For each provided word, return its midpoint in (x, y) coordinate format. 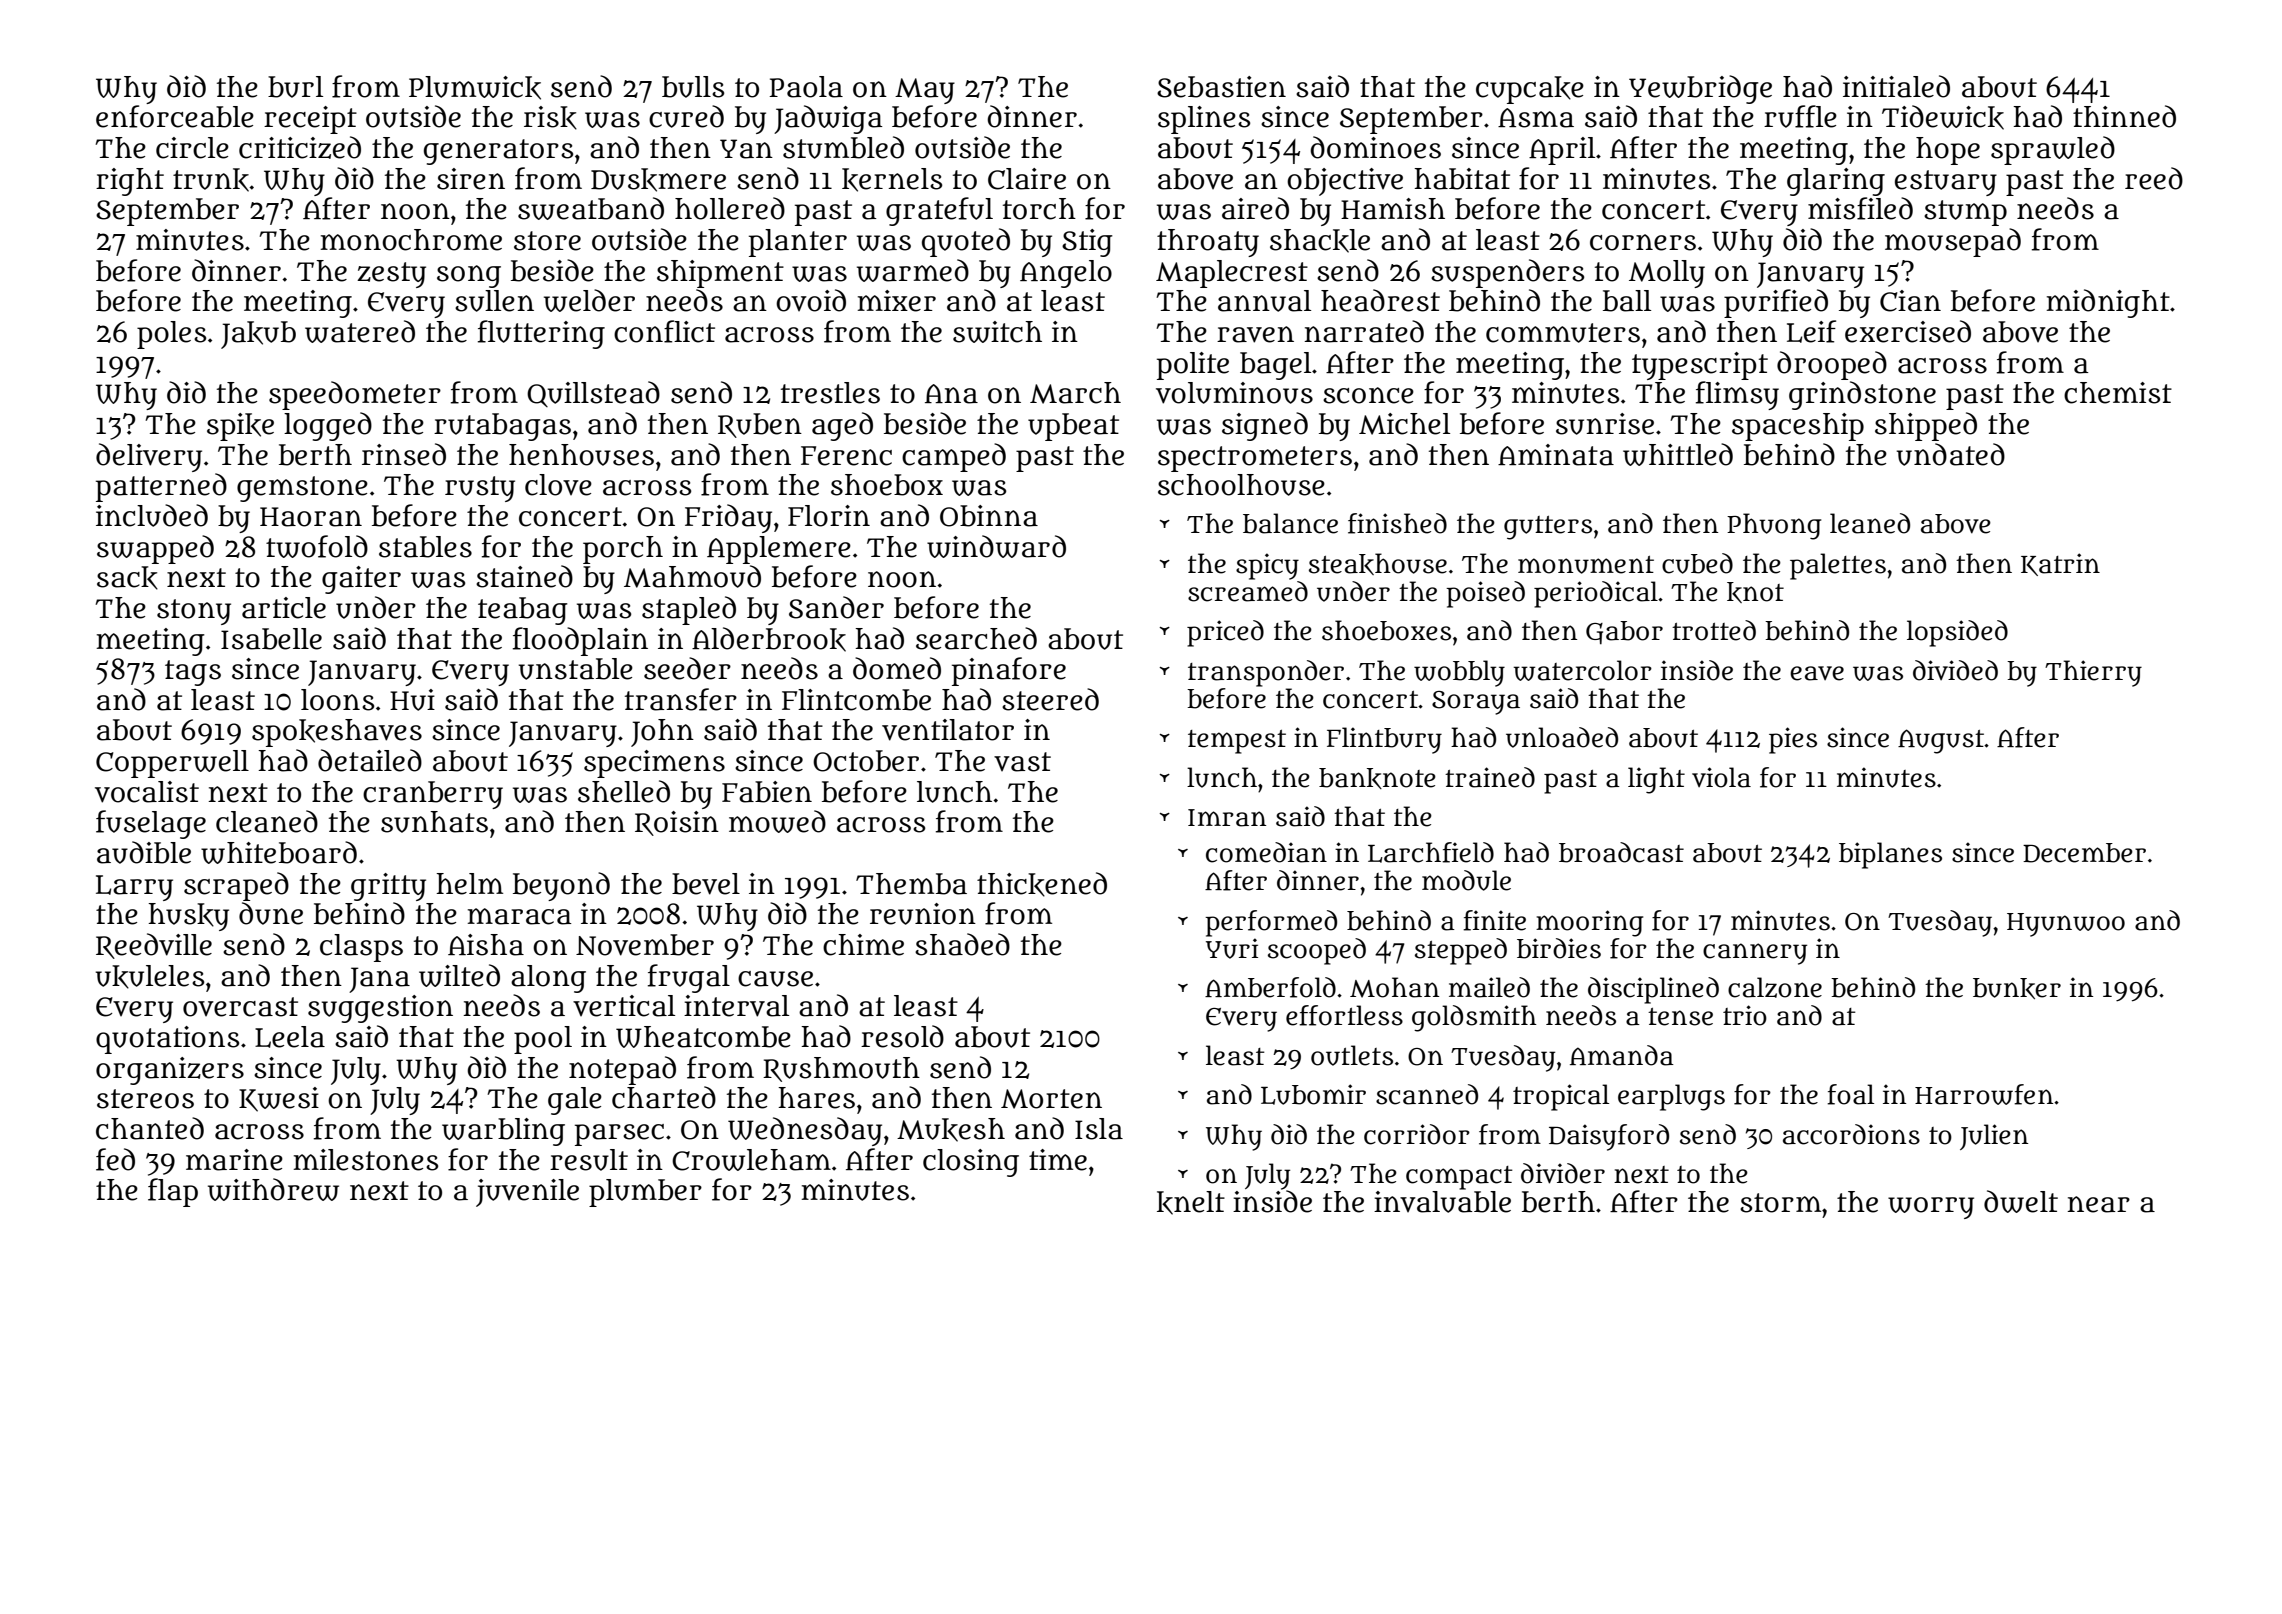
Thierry (2093, 673)
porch (623, 550)
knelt (1191, 1203)
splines (1204, 120)
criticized (300, 147)
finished (1397, 523)
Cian (1910, 301)
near (2098, 1204)
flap (173, 1192)
